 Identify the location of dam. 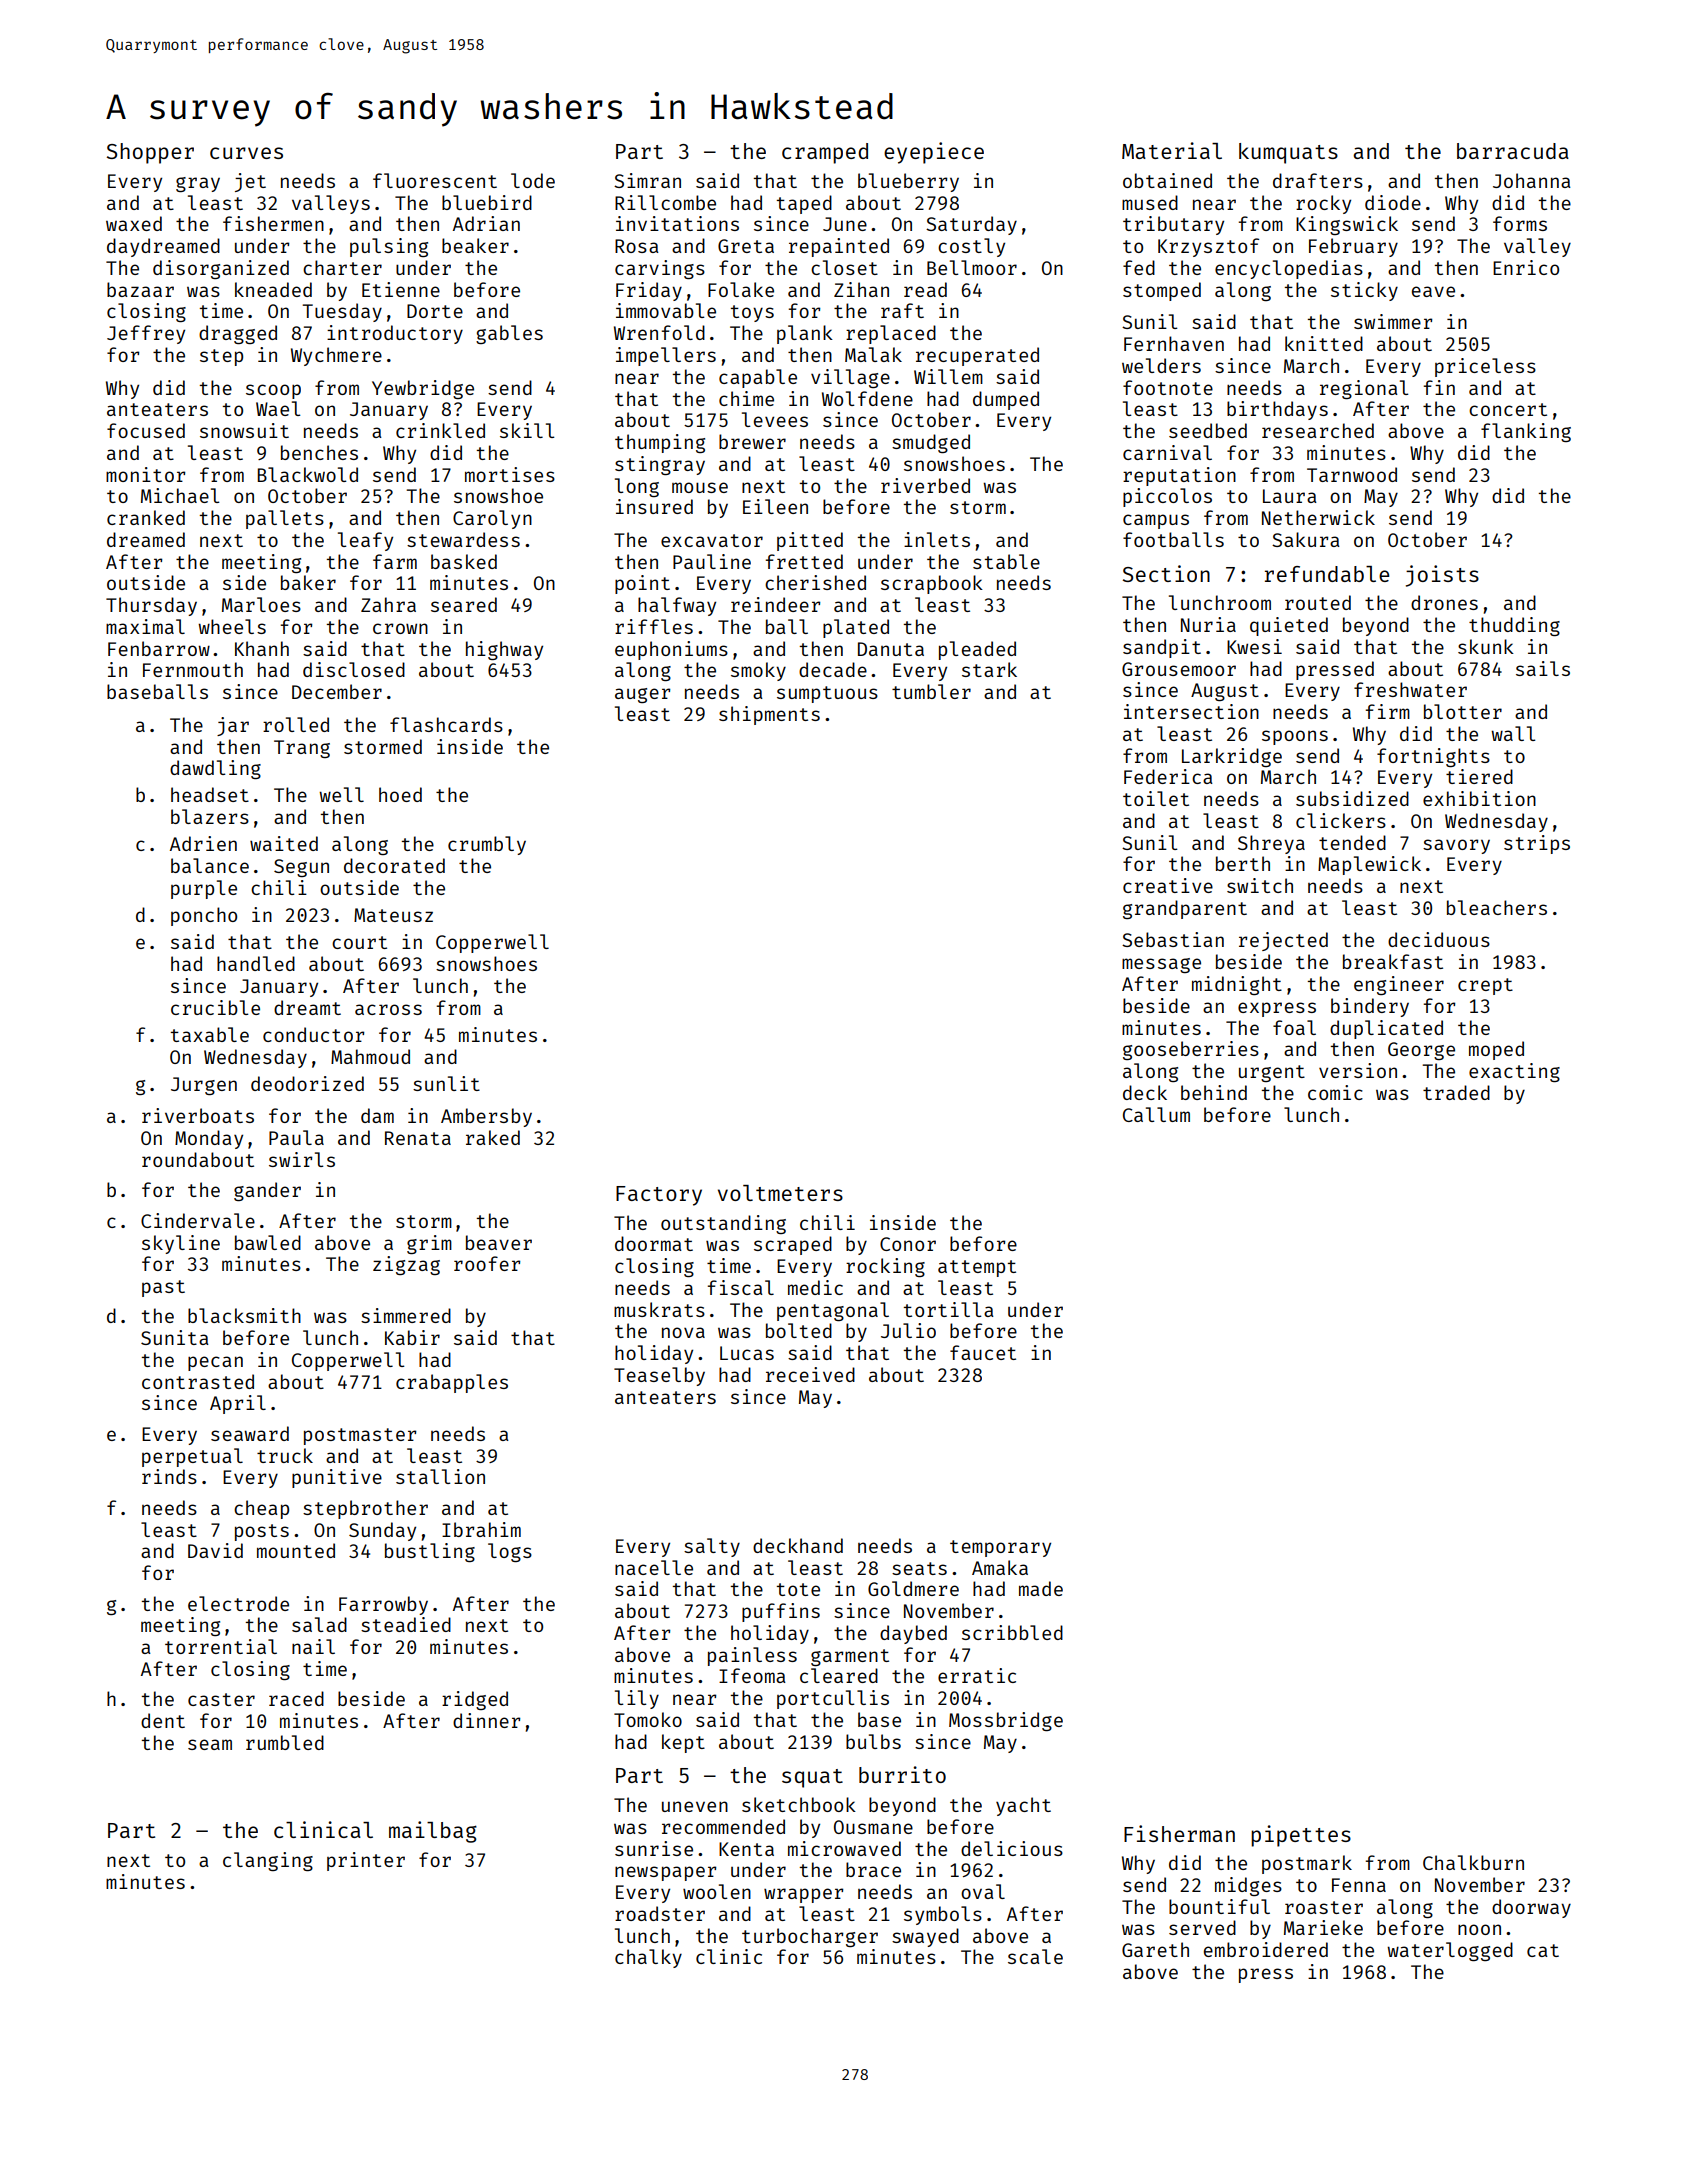
(377, 1115).
